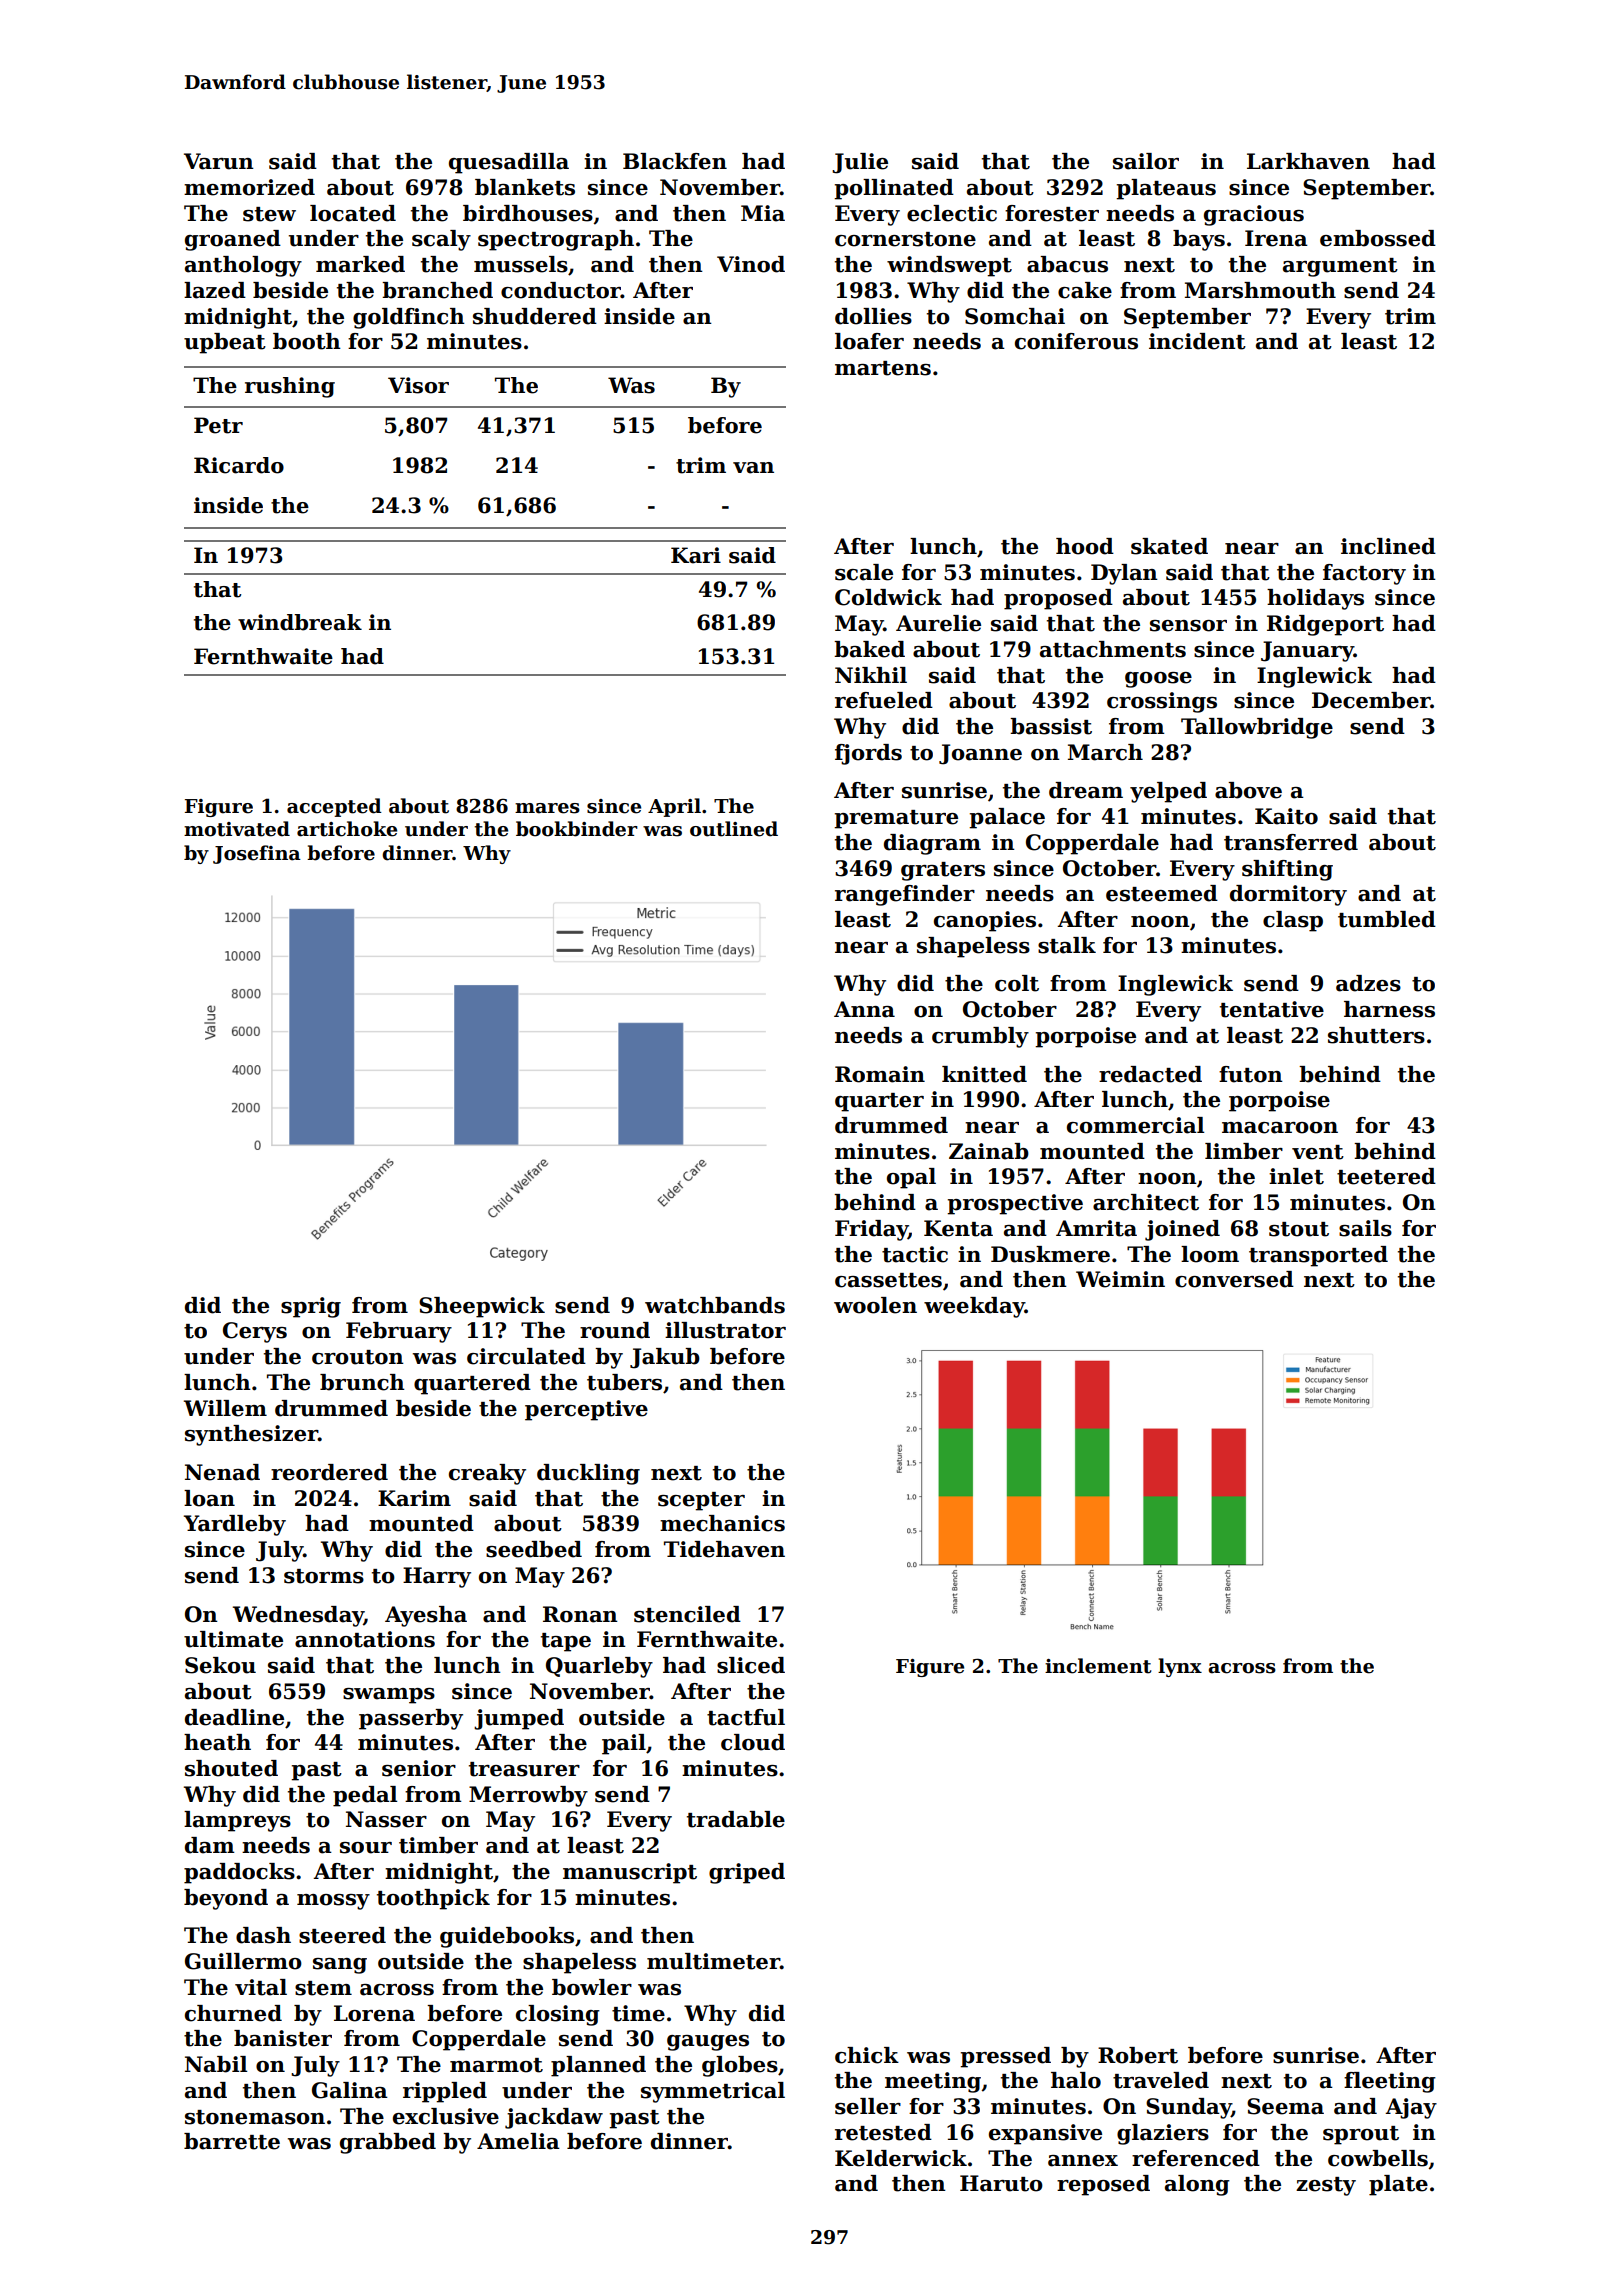 This screenshot has height=2292, width=1620. I want to click on Vinod, so click(751, 264).
